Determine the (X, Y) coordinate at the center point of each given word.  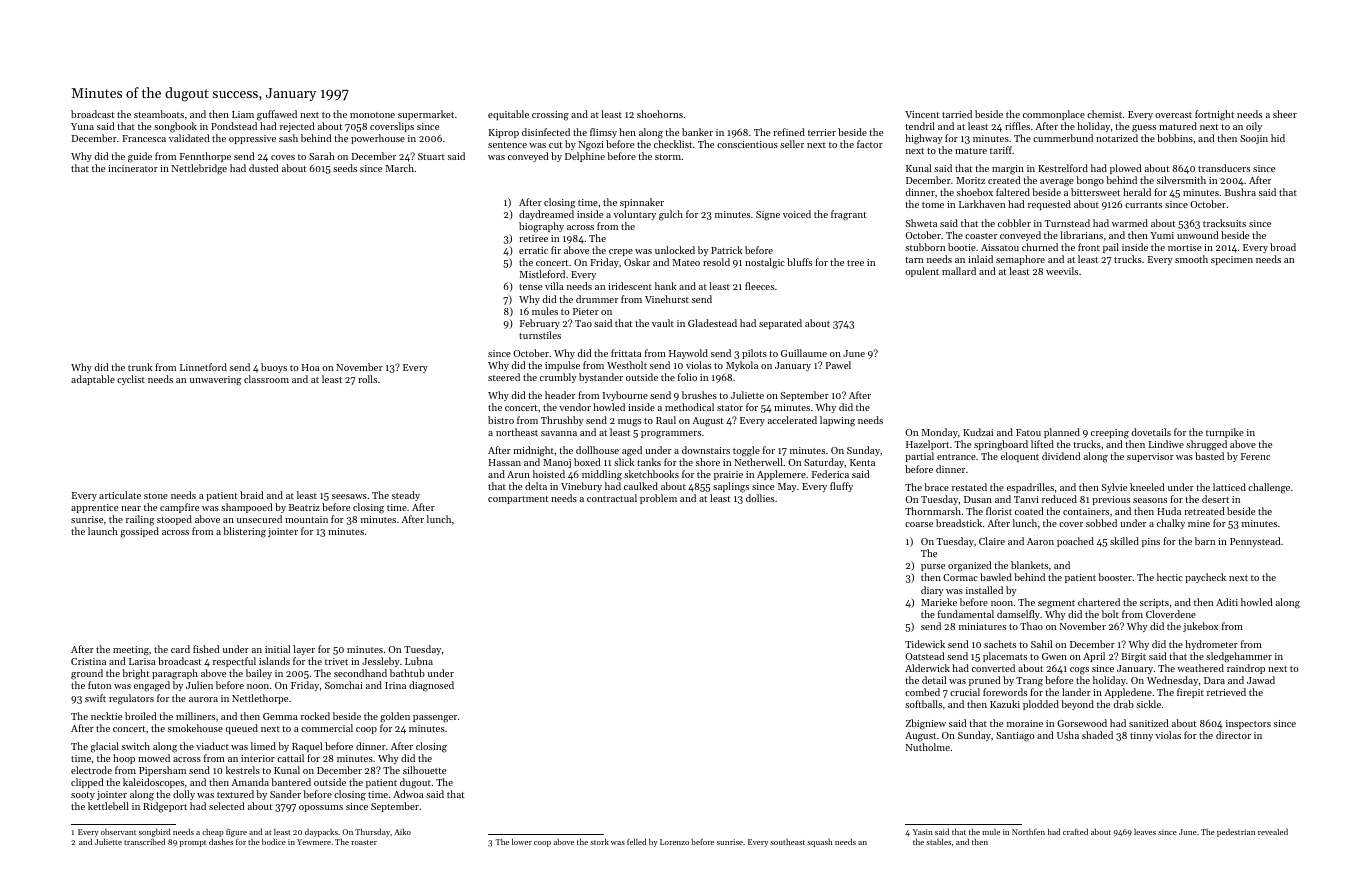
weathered (1200, 668)
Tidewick (925, 644)
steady (406, 496)
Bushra (1240, 192)
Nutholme (928, 747)
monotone (372, 115)
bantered (291, 782)
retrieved (1226, 692)
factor (870, 144)
